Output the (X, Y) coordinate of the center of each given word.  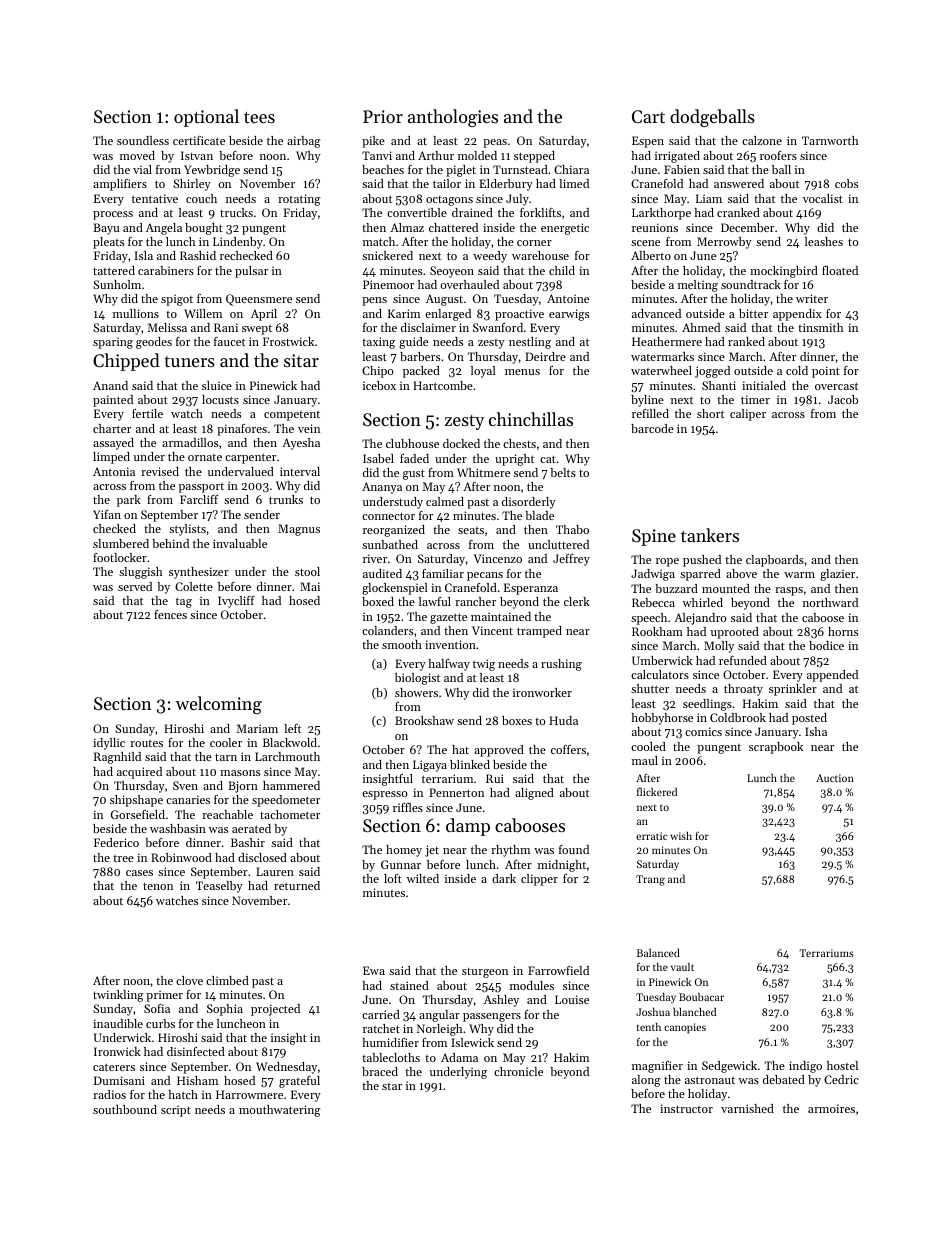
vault (682, 967)
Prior (383, 116)
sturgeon (485, 973)
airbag (304, 142)
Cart (648, 116)
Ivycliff (236, 602)
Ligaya (430, 766)
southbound (125, 1109)
